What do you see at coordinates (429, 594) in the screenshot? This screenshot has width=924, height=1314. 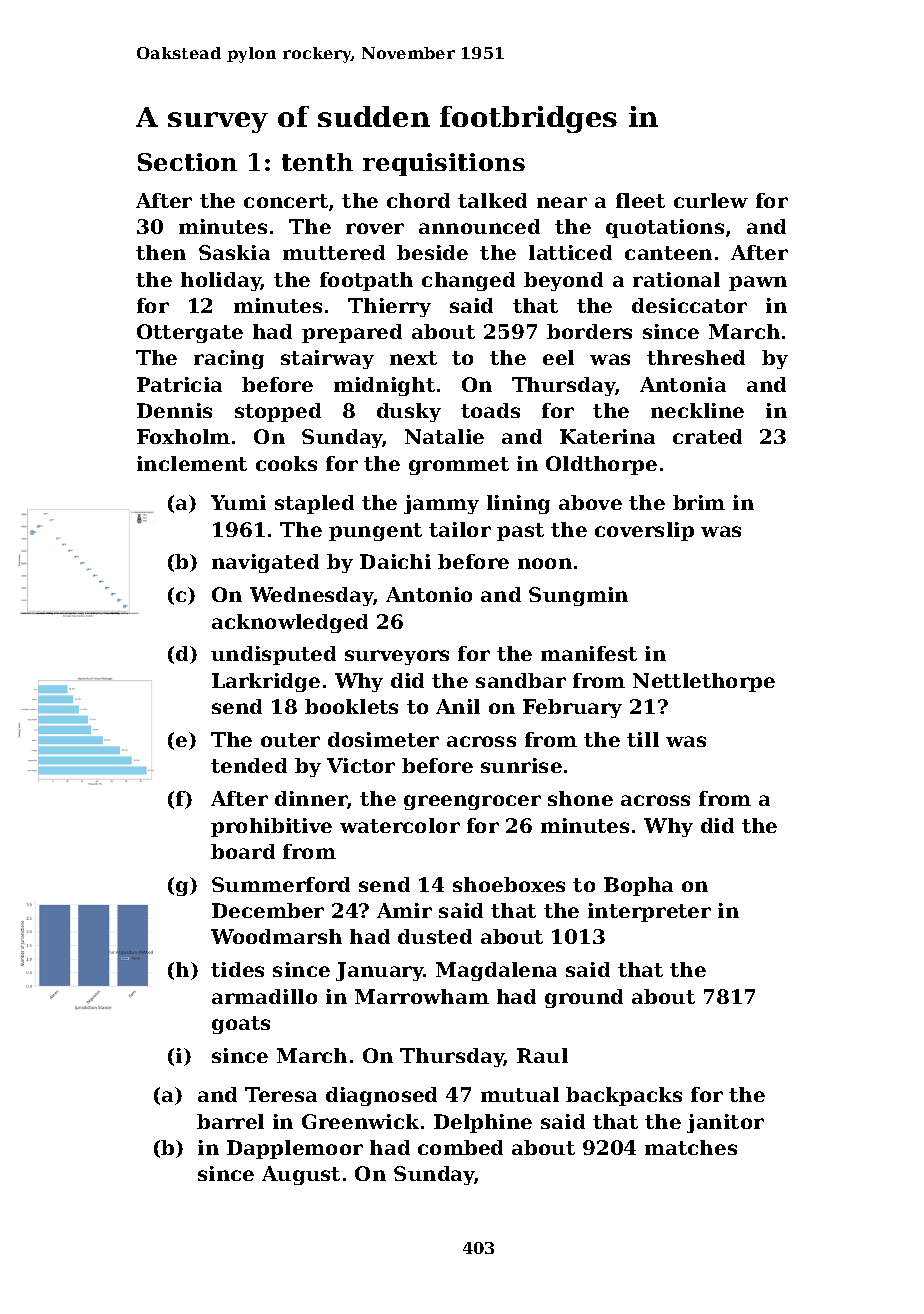 I see `Antonio` at bounding box center [429, 594].
